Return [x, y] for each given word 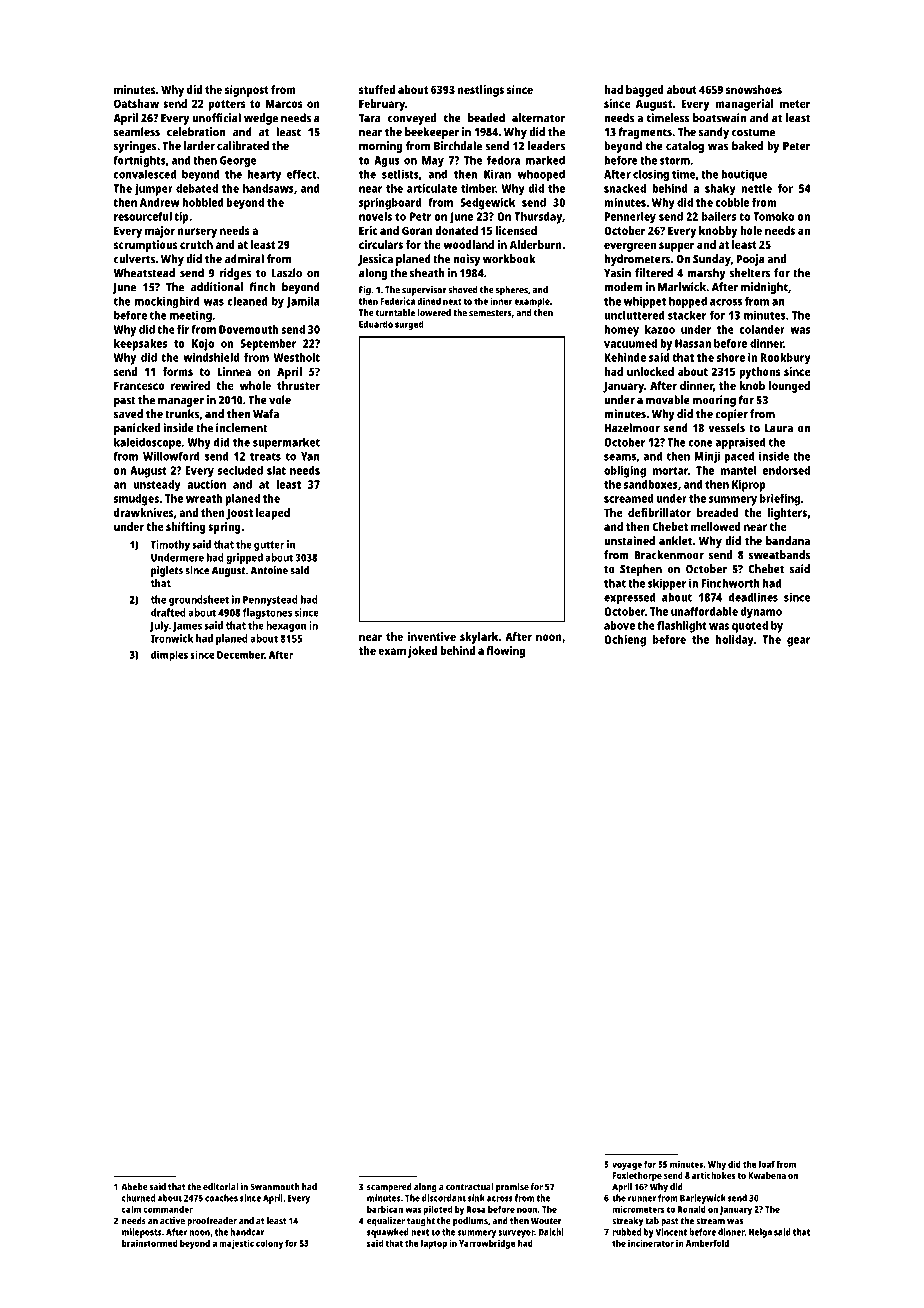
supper [677, 247]
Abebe [135, 1187]
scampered [389, 1188]
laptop [434, 1244]
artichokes [713, 1175]
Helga [760, 1233]
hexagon [286, 626]
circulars [381, 244]
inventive [432, 636]
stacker [687, 315]
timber [478, 188]
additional [217, 287]
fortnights [140, 161]
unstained [629, 541]
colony [269, 1244]
